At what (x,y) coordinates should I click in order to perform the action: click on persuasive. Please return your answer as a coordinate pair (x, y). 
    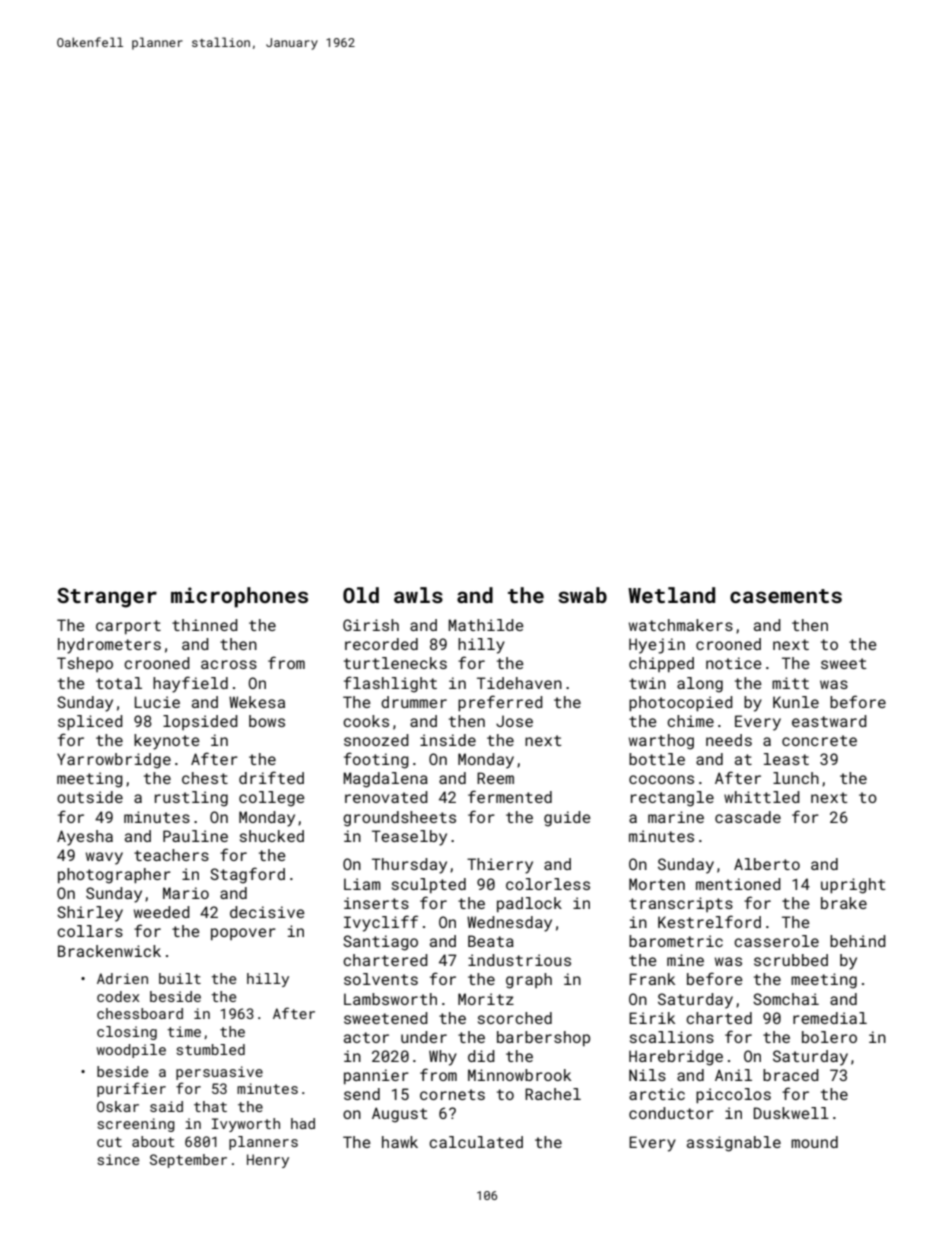
    Looking at the image, I should click on (219, 1073).
